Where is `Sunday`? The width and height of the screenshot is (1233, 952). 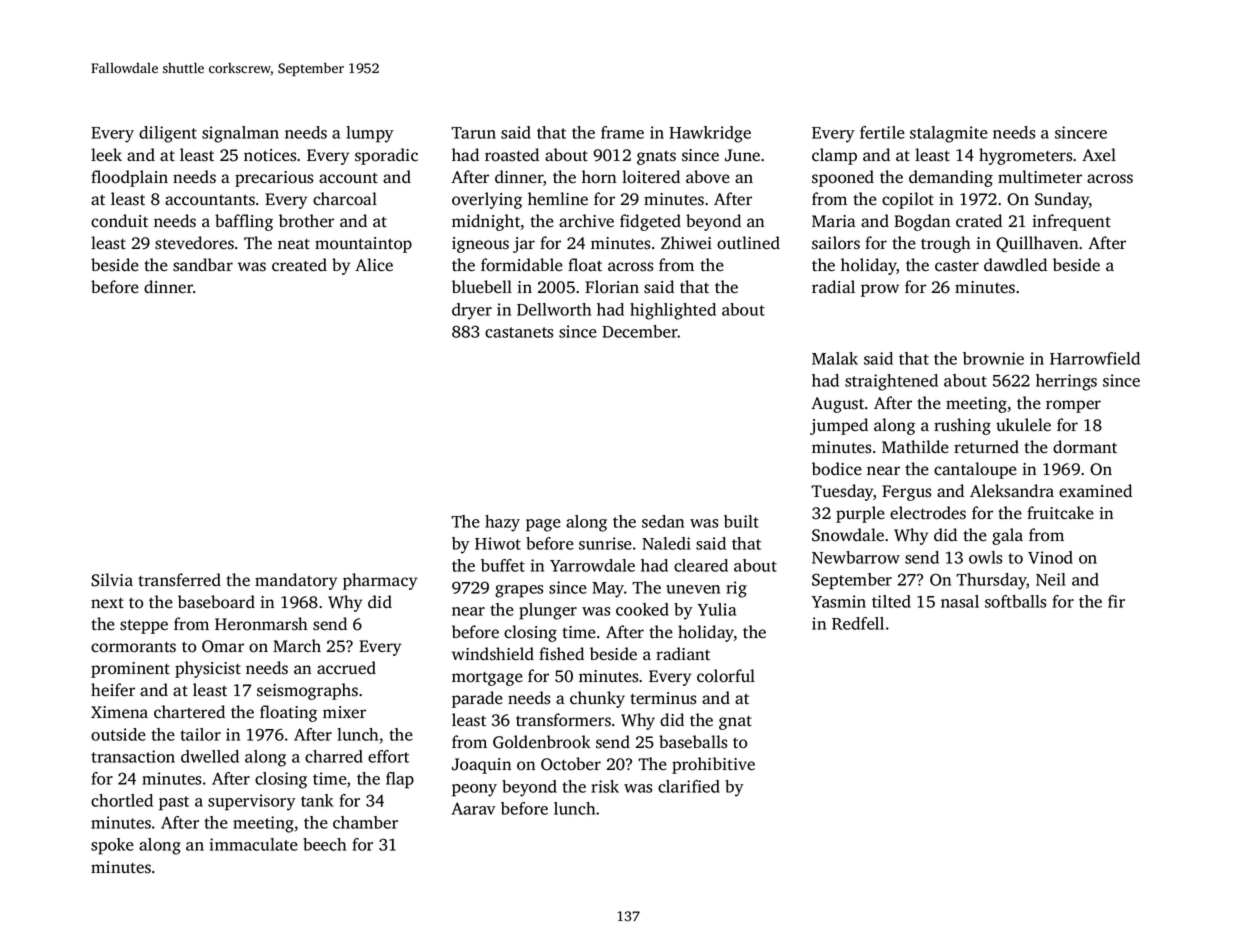
Sunday is located at coordinates (1062, 200).
